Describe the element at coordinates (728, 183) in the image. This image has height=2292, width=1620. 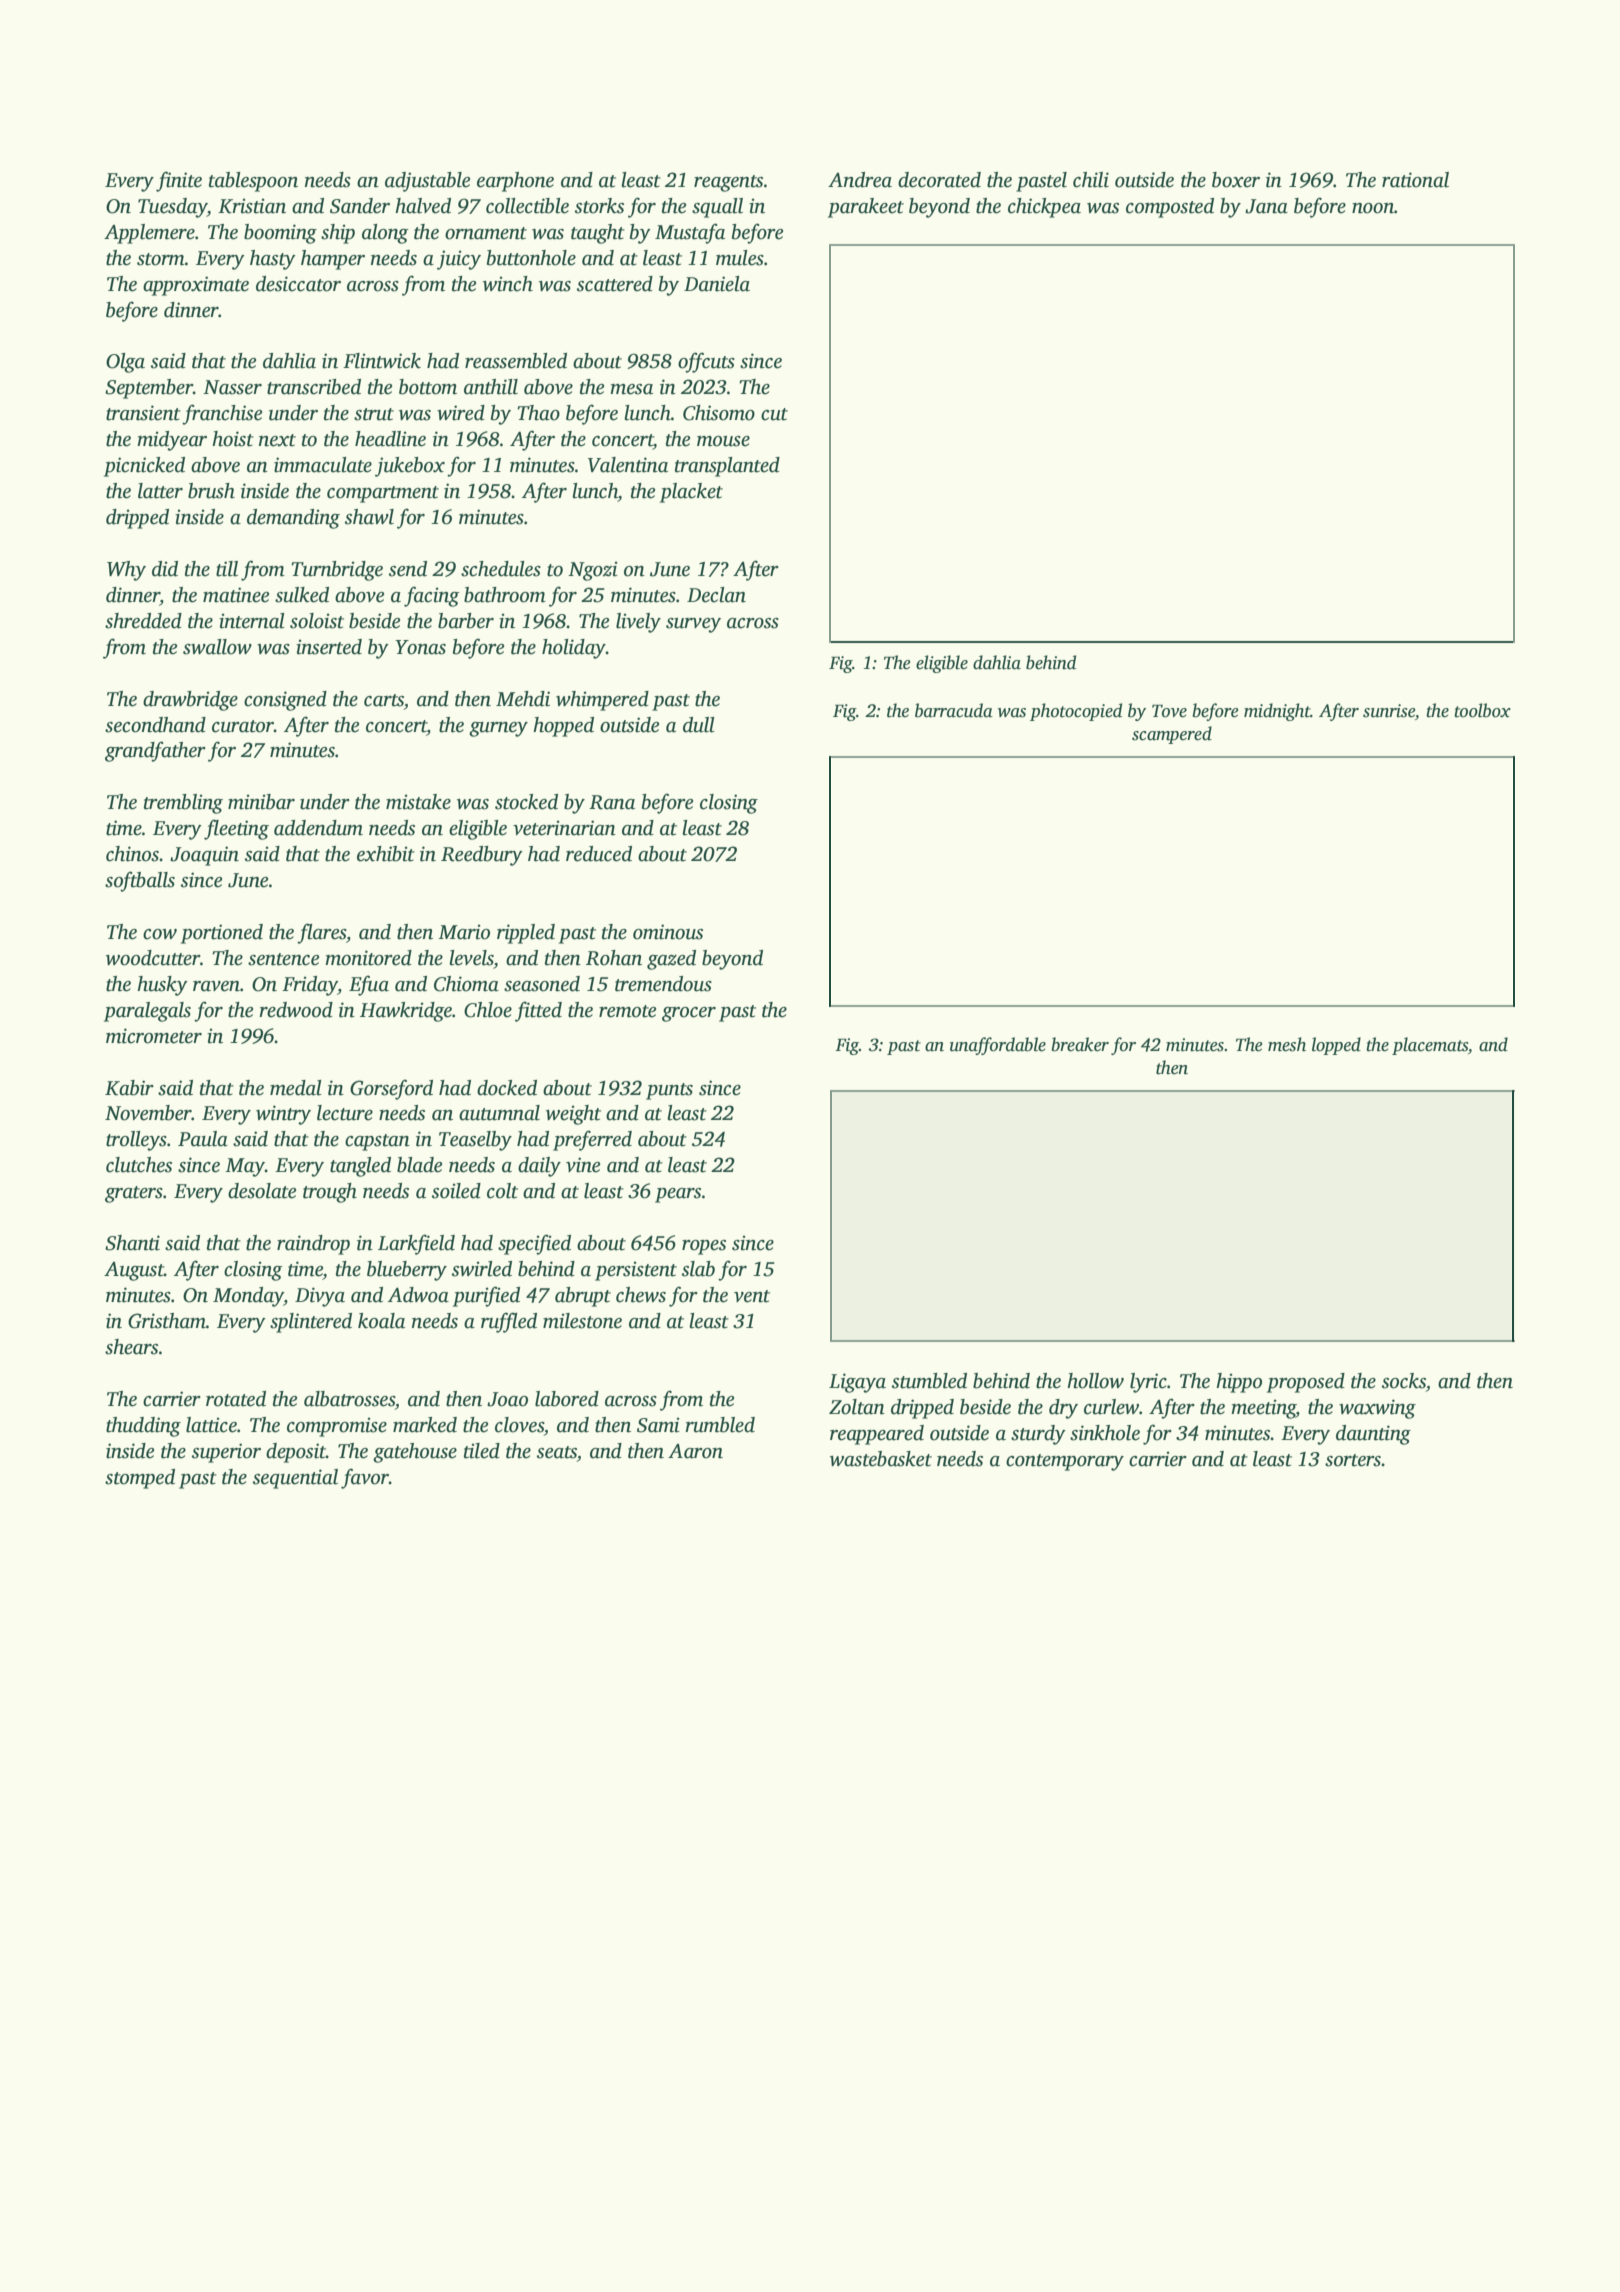
I see `reagents` at that location.
